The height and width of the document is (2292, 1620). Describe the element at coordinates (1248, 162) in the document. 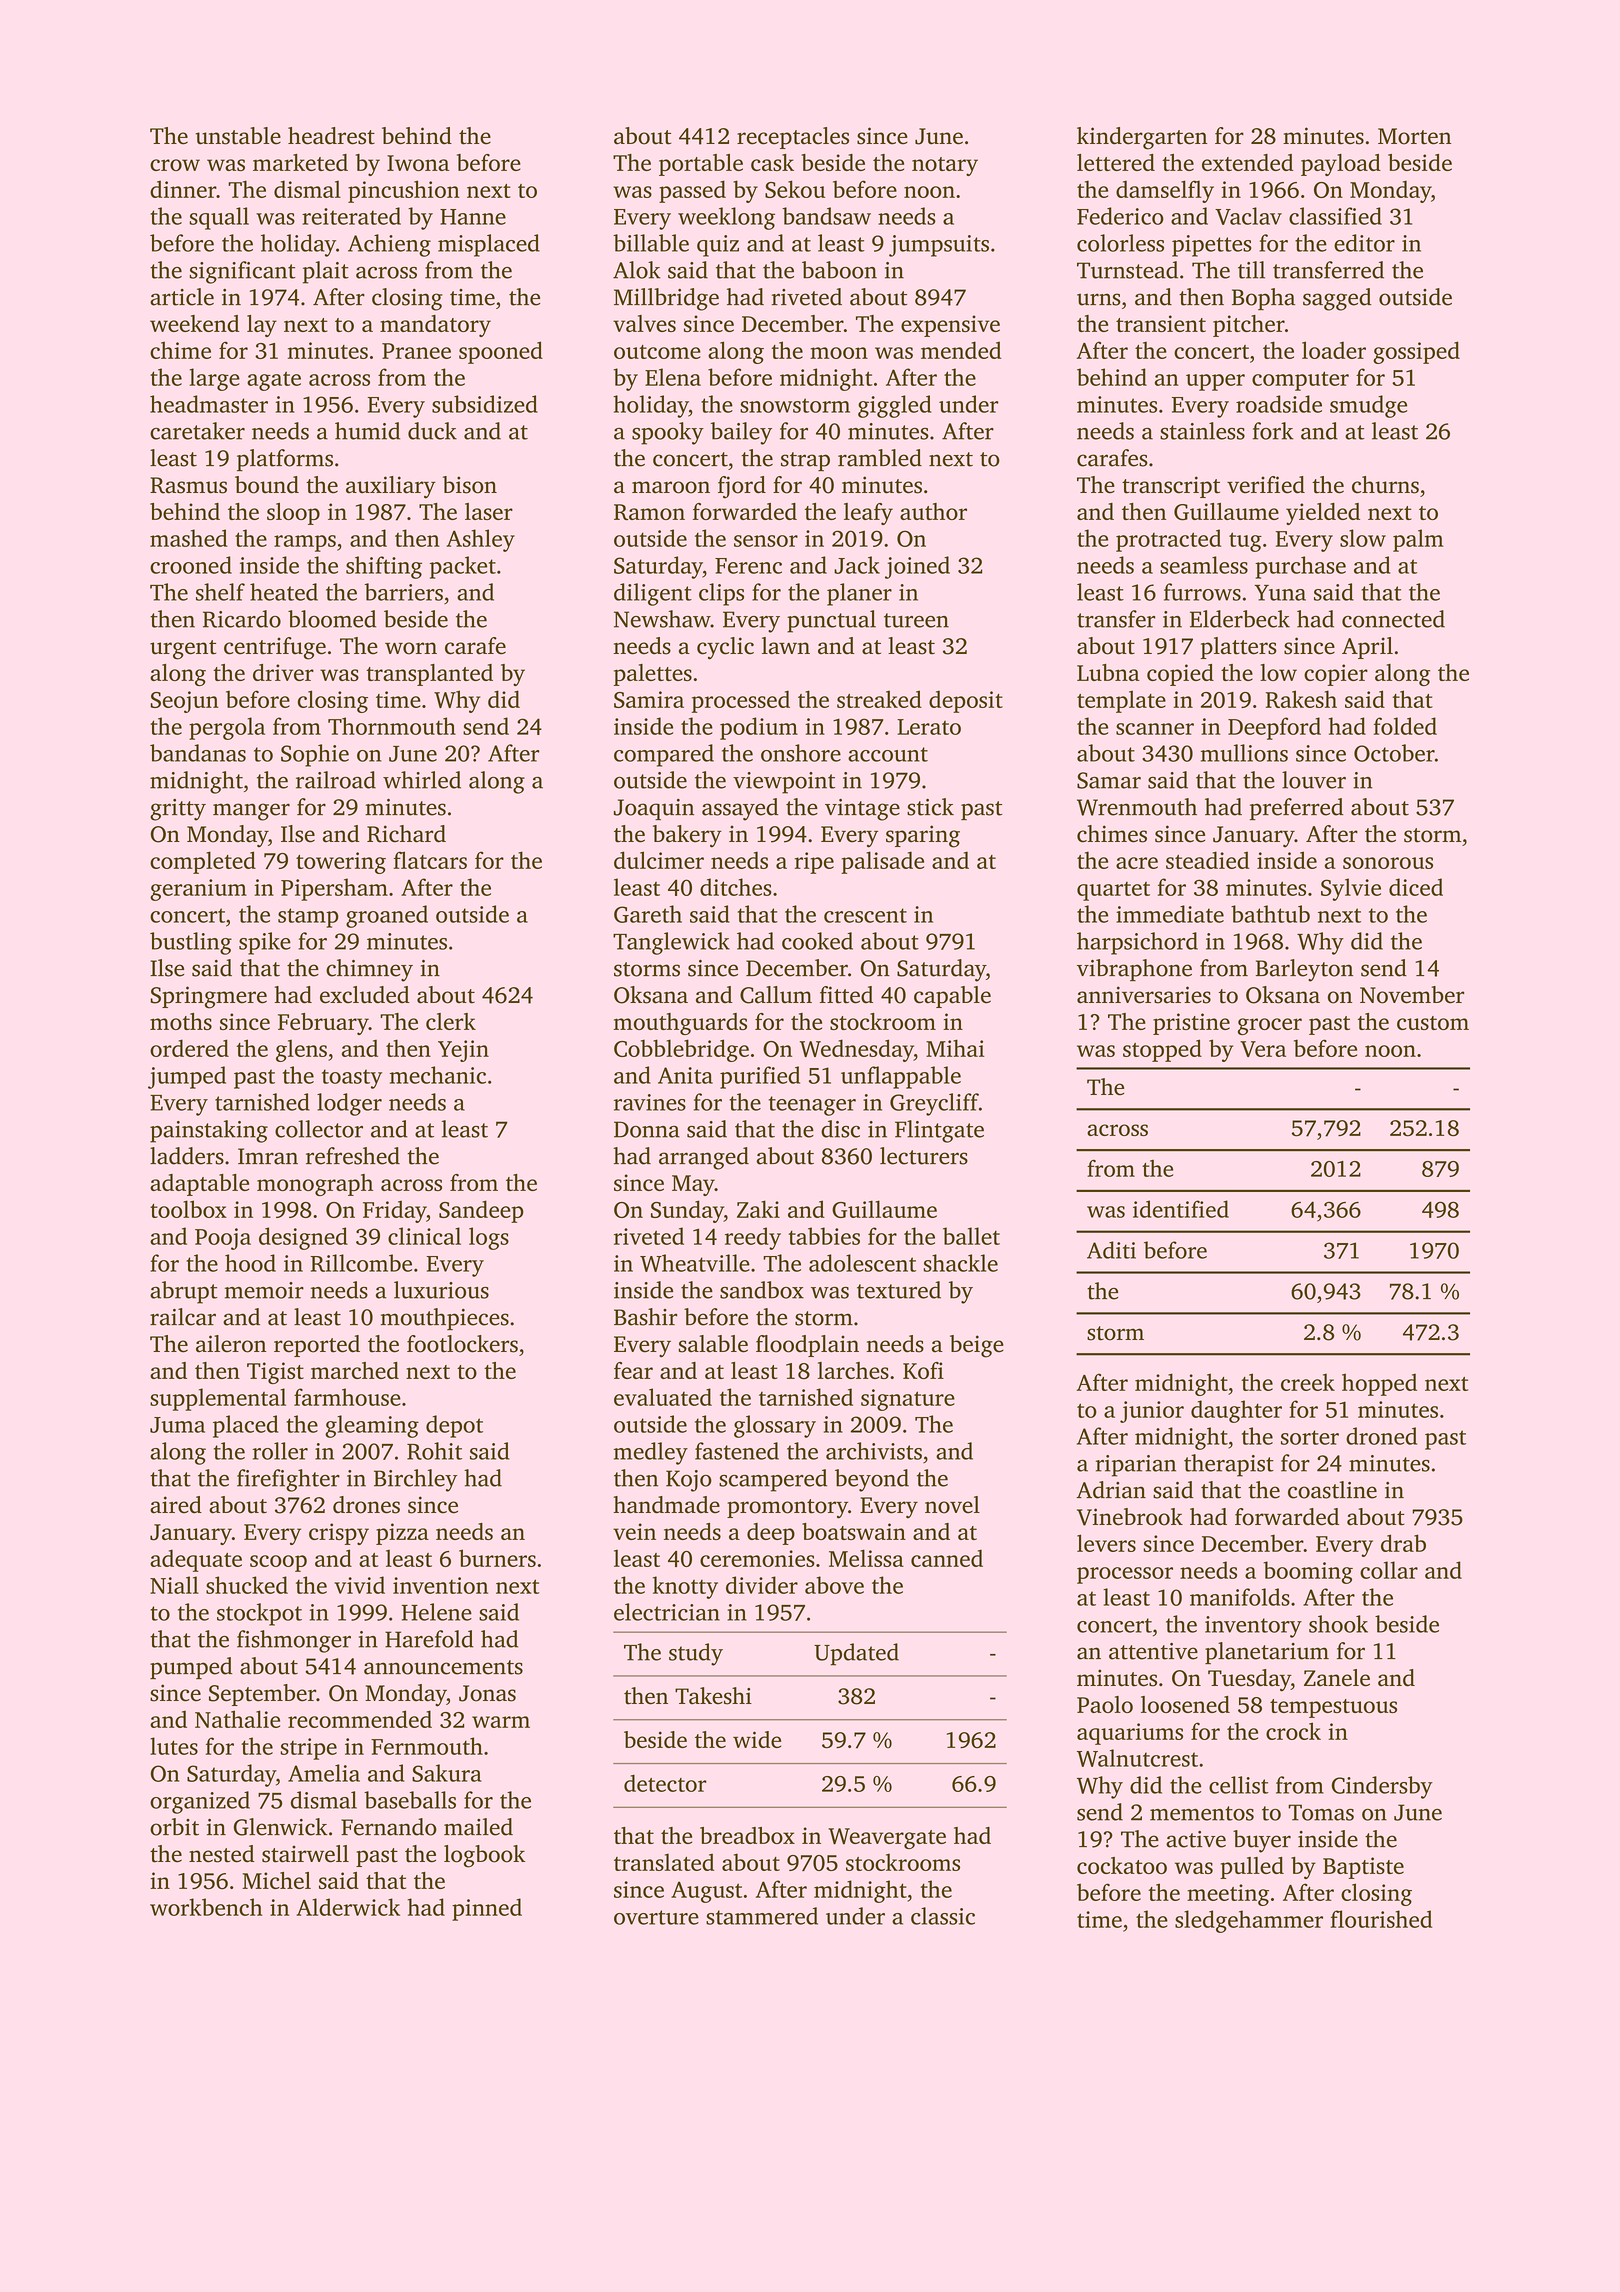

I see `extended` at that location.
